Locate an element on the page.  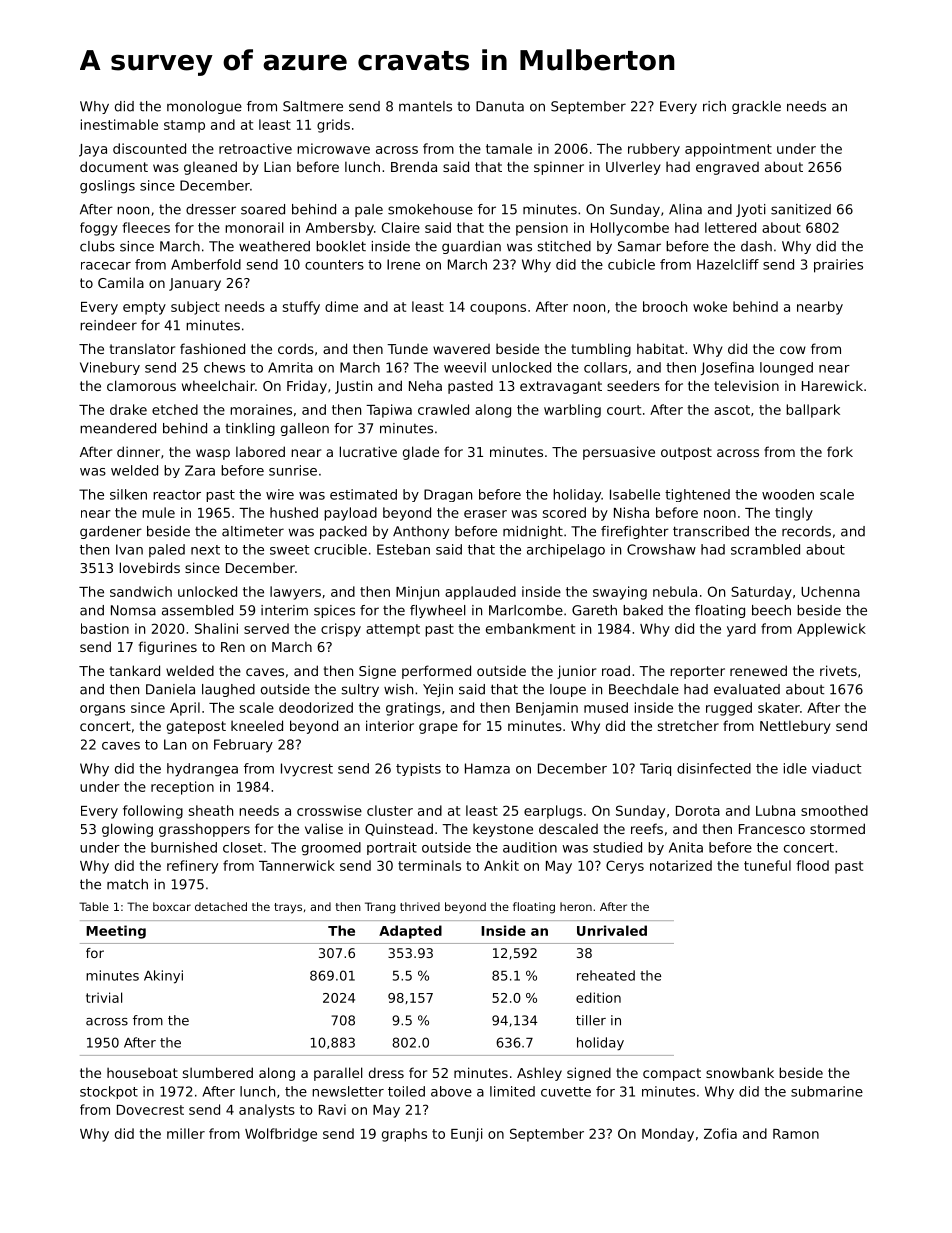
reindeer is located at coordinates (108, 325).
